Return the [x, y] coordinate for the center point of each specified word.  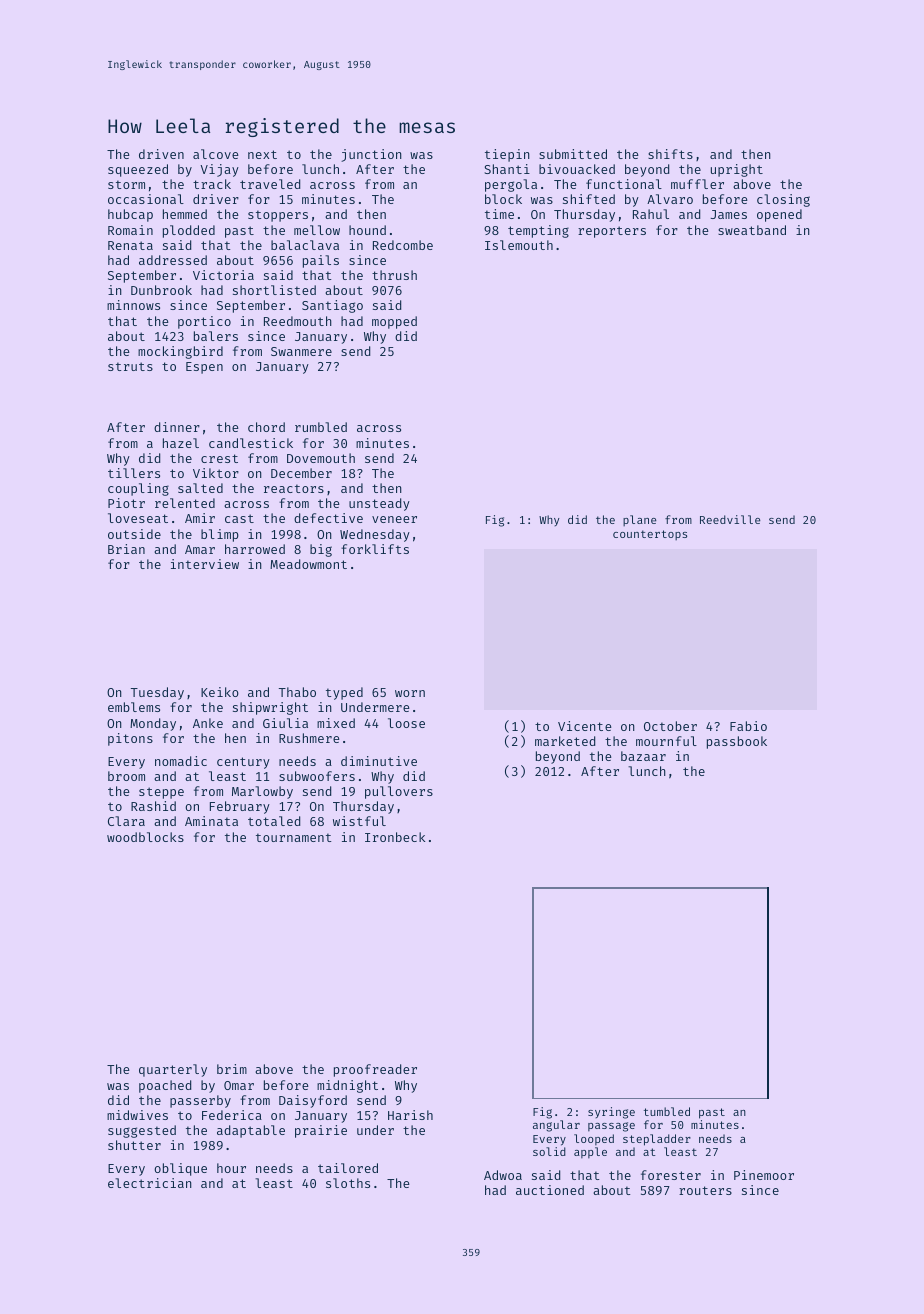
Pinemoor [764, 1175]
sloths [348, 1183]
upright [737, 170]
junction [371, 155]
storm [126, 184]
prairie [321, 1131]
